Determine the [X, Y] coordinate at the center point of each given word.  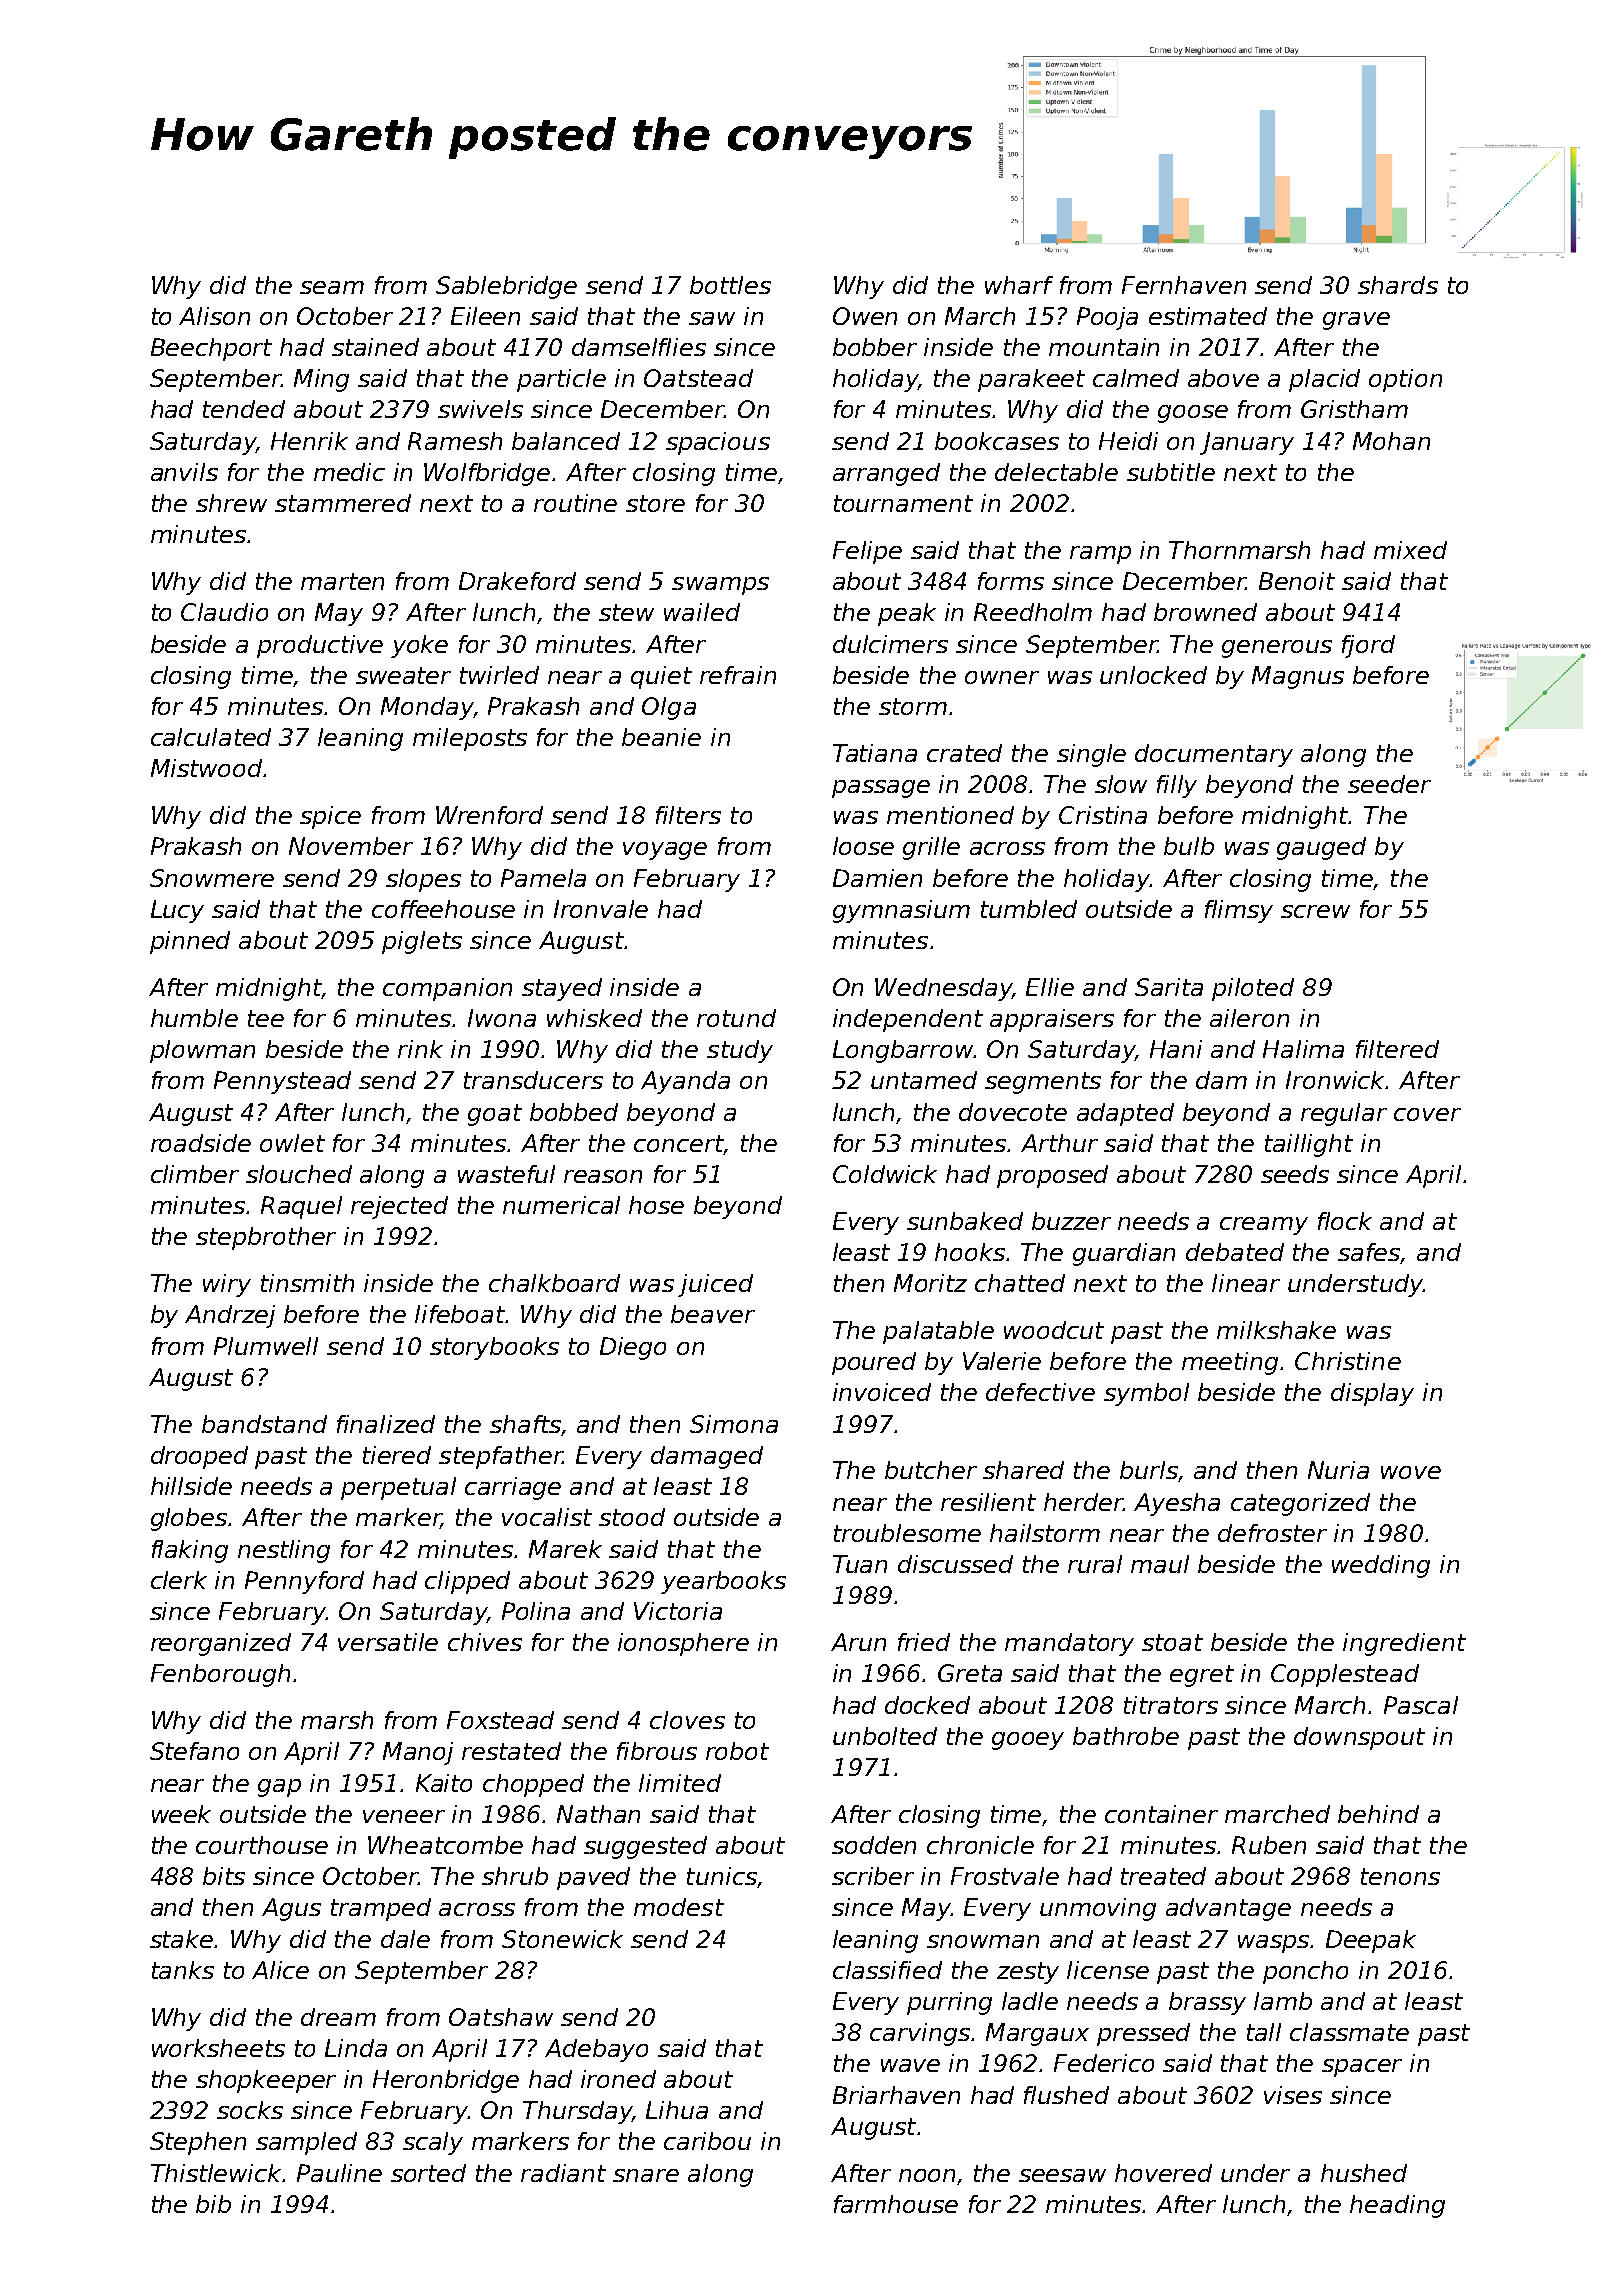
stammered [343, 503]
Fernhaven [1184, 285]
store [655, 503]
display [1372, 1394]
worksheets [218, 2048]
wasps [1274, 1944]
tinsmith [307, 1283]
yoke [419, 646]
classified [887, 1970]
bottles [730, 285]
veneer [404, 1816]
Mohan [1391, 441]
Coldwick [885, 1174]
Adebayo [596, 2050]
